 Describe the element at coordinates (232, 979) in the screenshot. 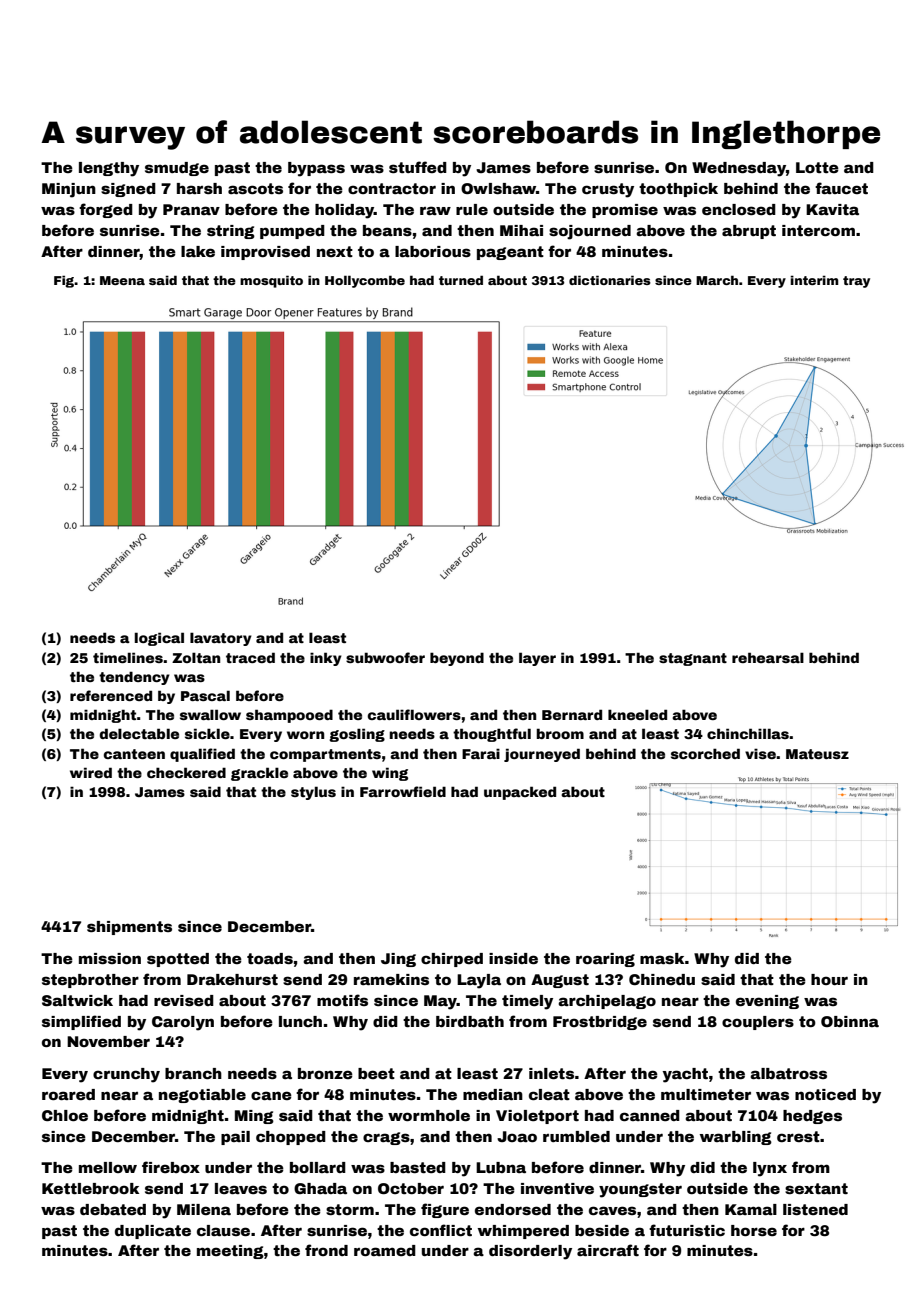

I see `Drakehurst` at that location.
